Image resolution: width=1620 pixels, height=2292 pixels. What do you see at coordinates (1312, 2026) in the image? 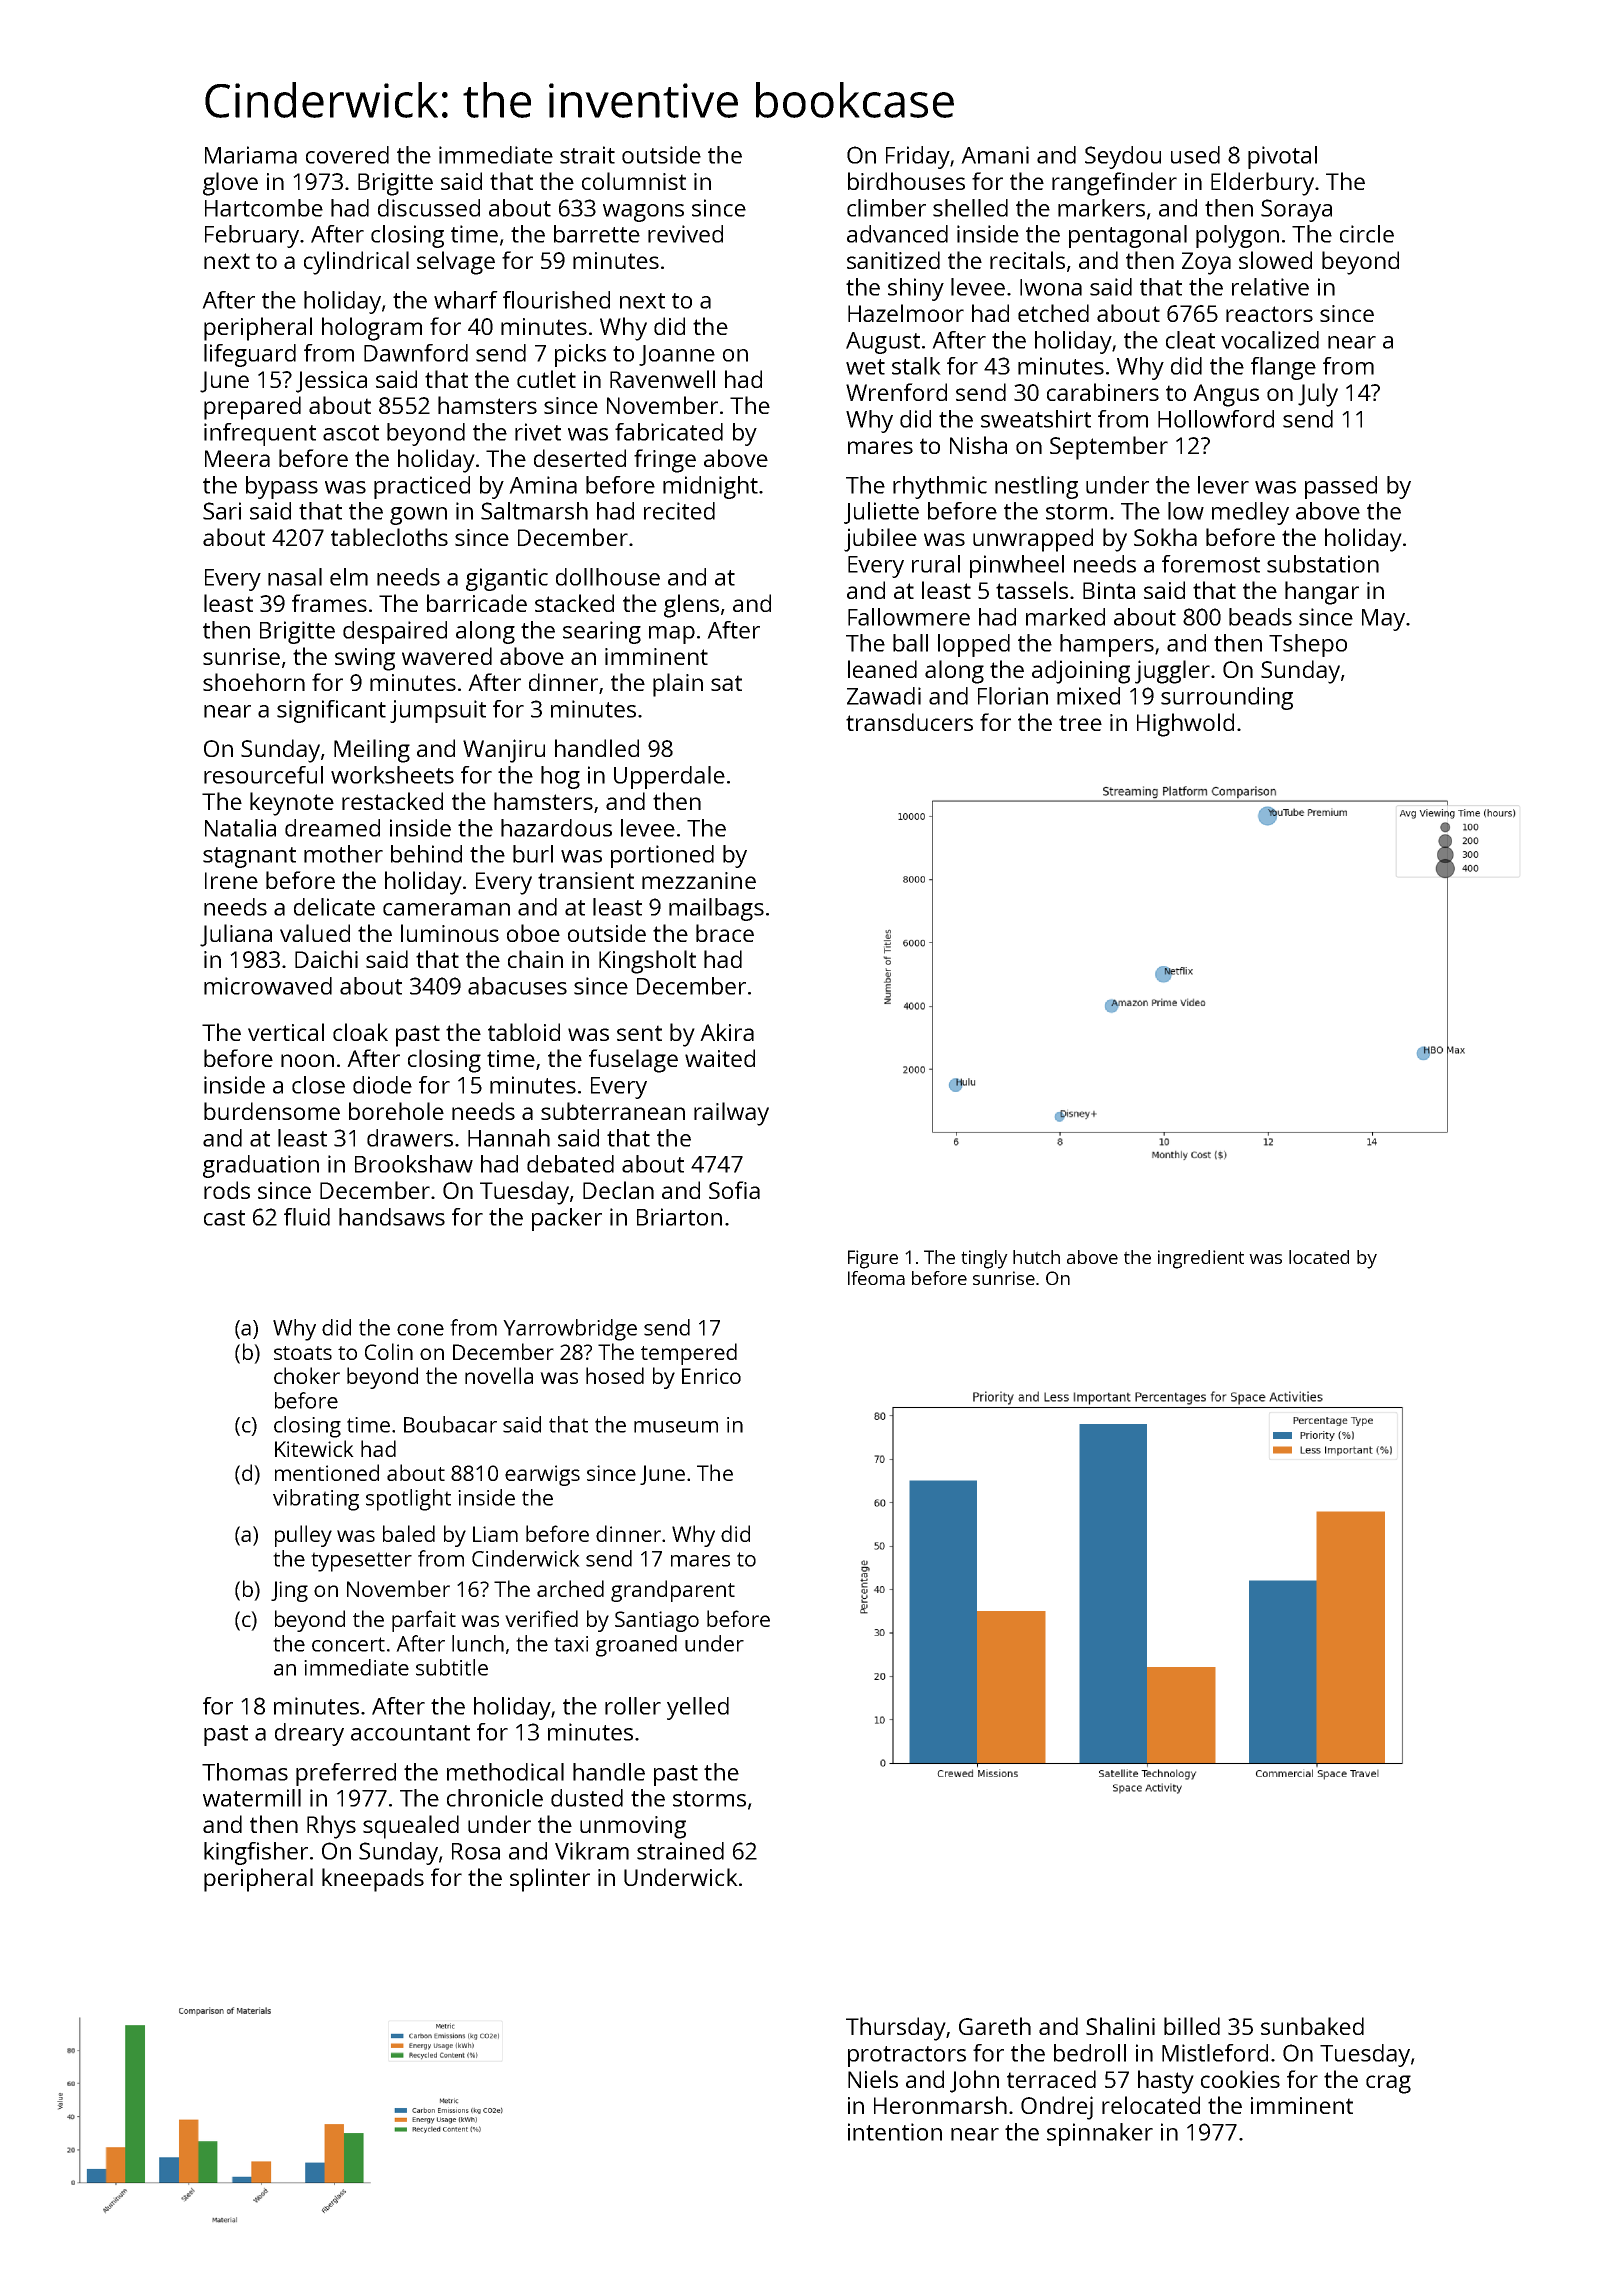
I see `sunbaked` at bounding box center [1312, 2026].
